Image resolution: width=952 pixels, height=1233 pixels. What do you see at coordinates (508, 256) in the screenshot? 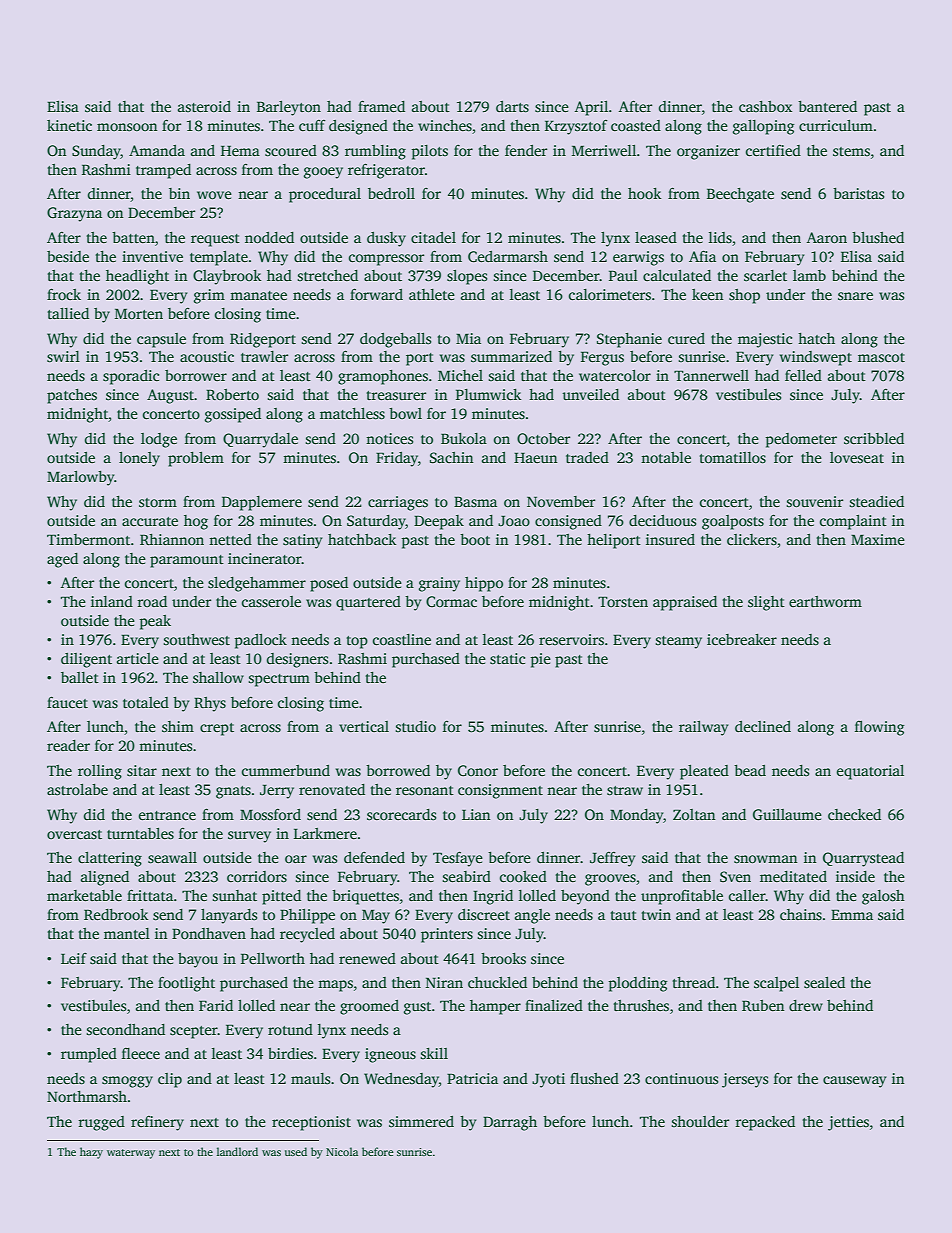
I see `Cedarmarsh` at bounding box center [508, 256].
